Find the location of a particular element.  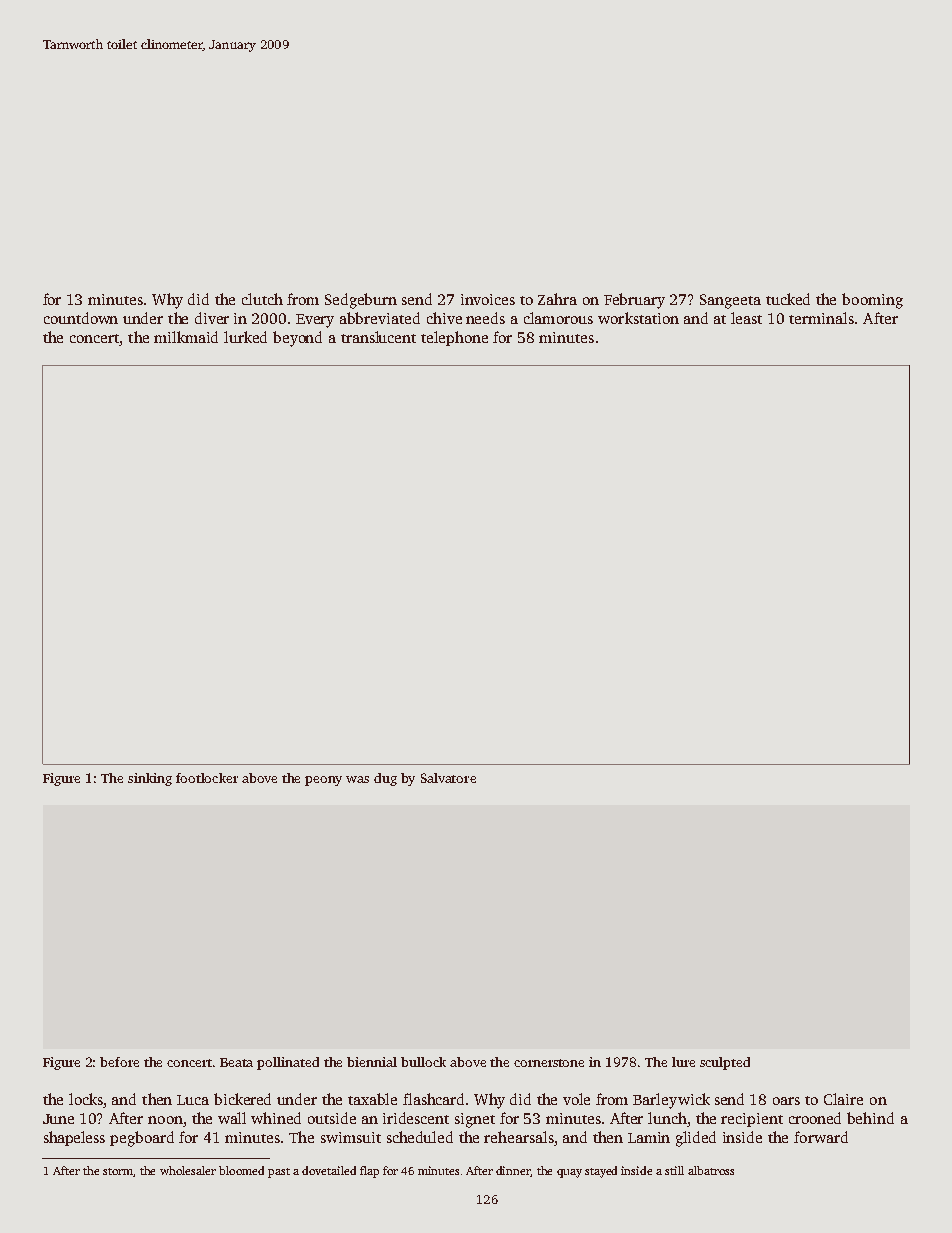

Salvatore is located at coordinates (448, 778).
